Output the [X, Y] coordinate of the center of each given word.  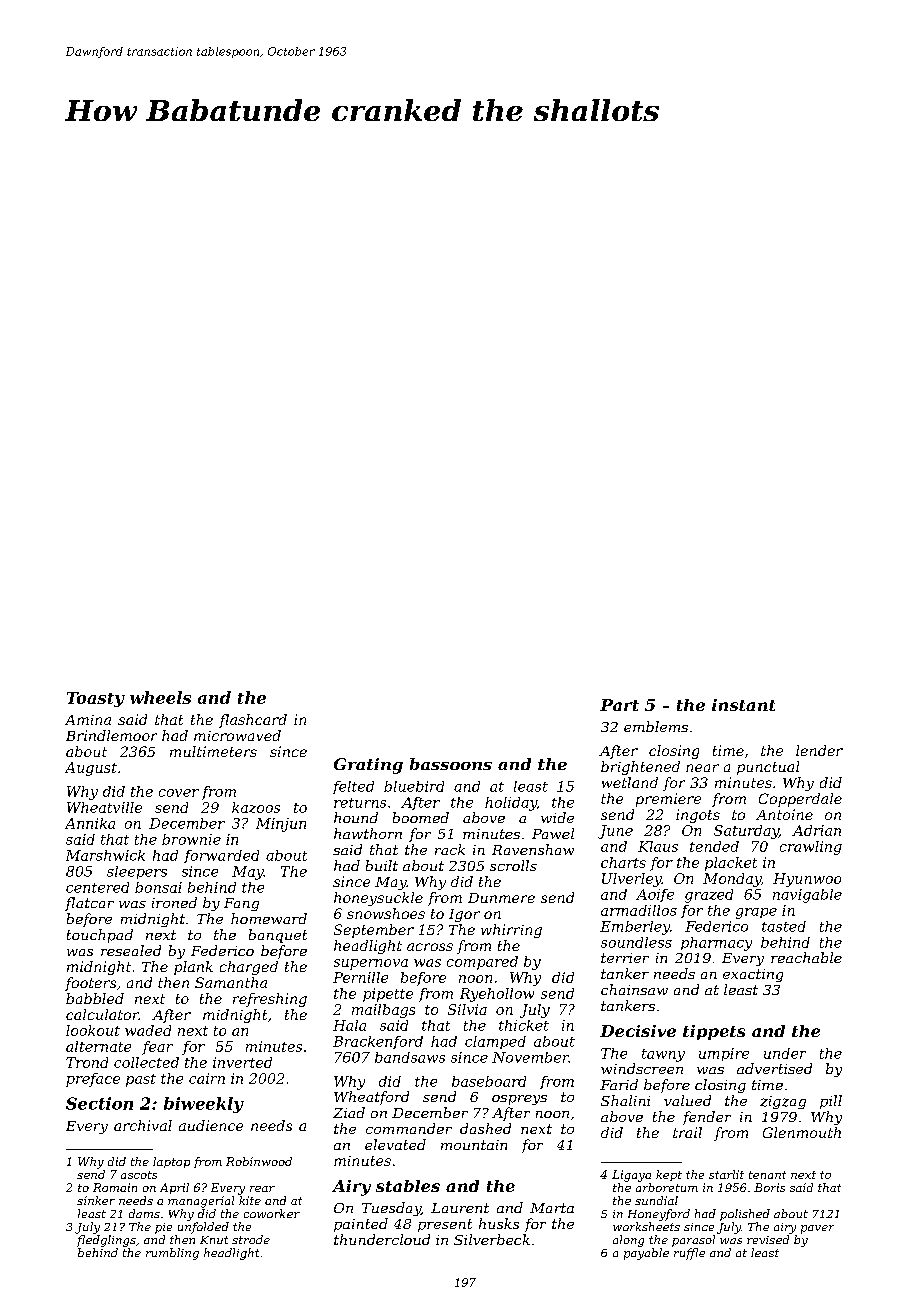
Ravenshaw [533, 849]
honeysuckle [378, 899]
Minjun [281, 825]
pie [163, 1228]
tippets [714, 1032]
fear [157, 1048]
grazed [709, 896]
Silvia [467, 1009]
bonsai [158, 887]
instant [743, 705]
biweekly [204, 1105]
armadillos [639, 910]
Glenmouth [802, 1132]
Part [619, 705]
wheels [160, 697]
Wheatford [371, 1098]
